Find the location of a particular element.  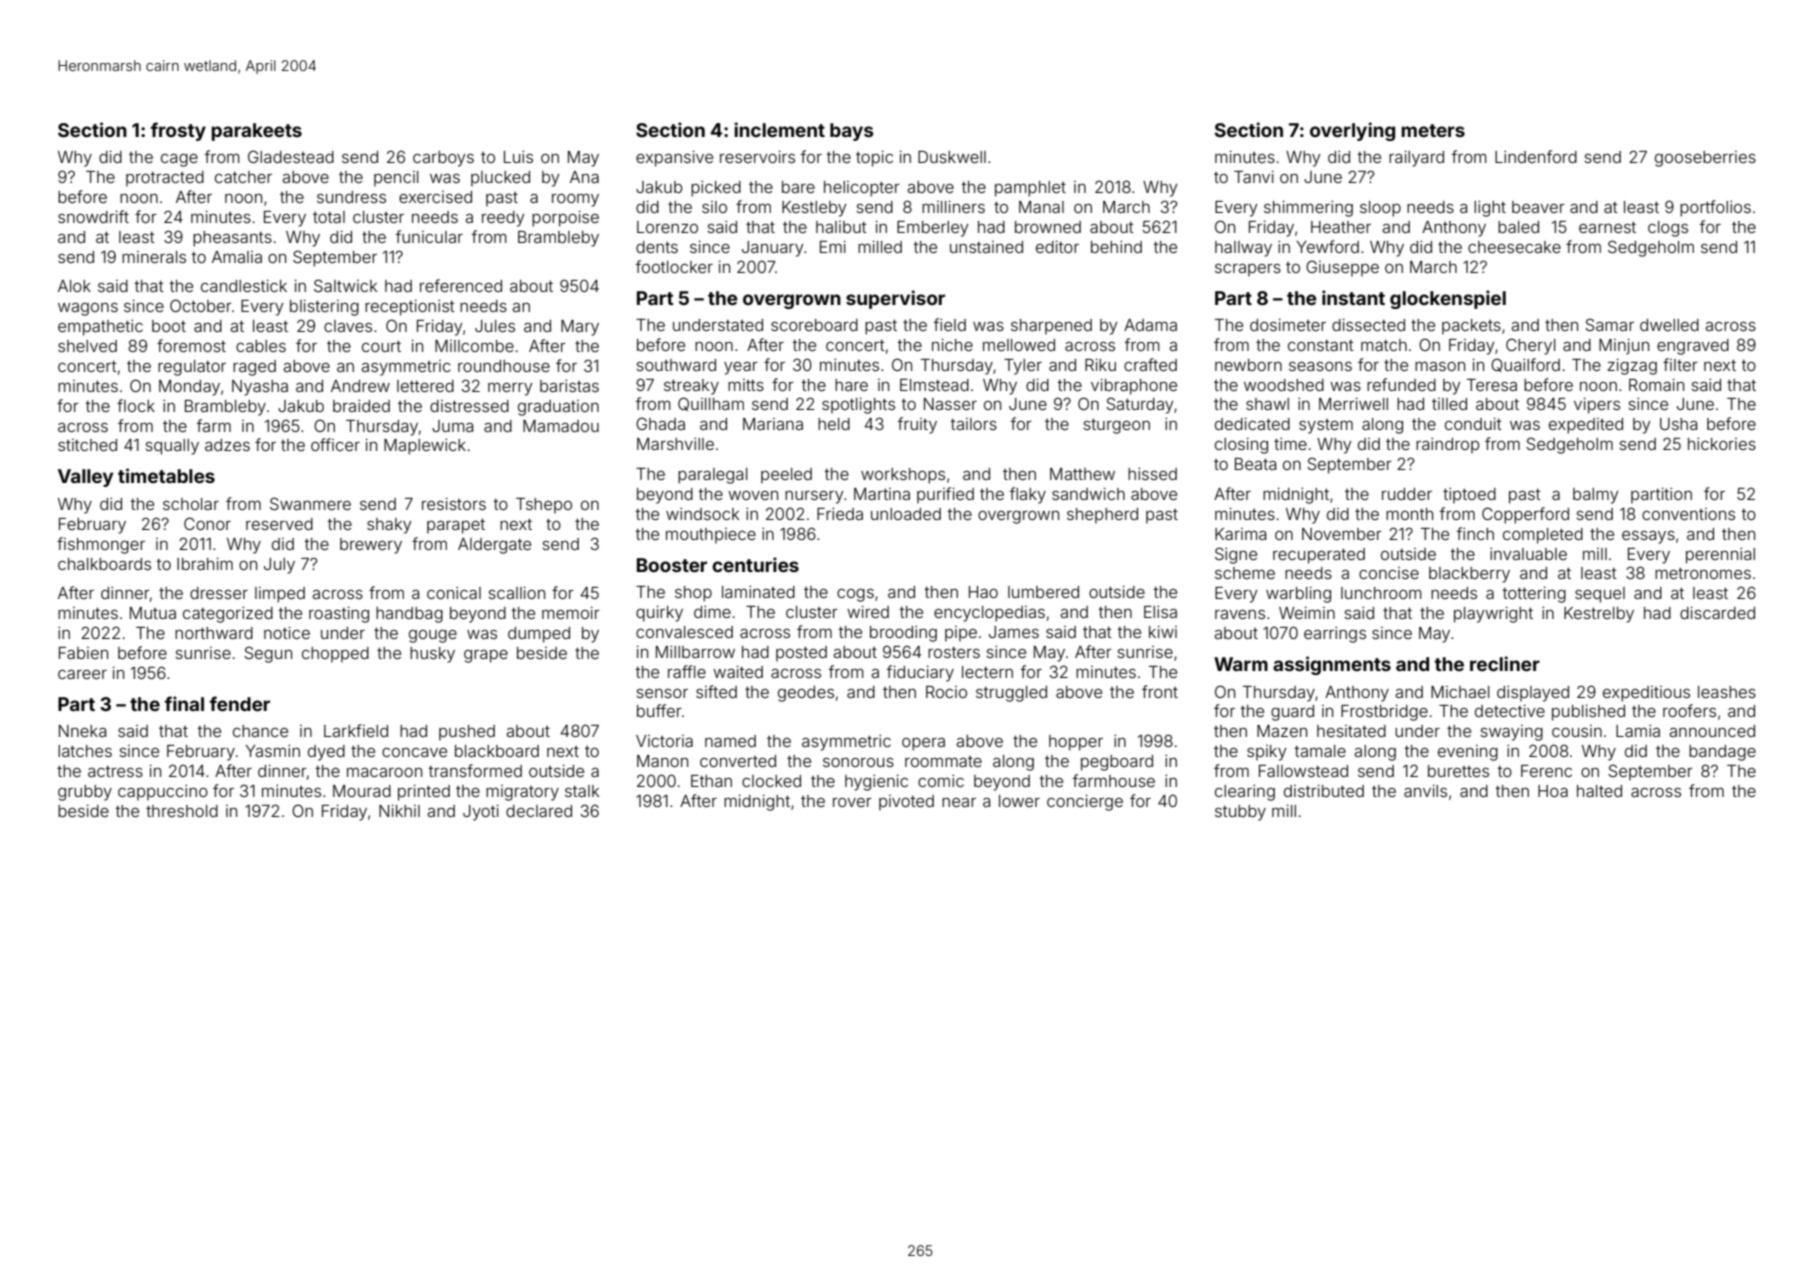

parakeets is located at coordinates (256, 132).
